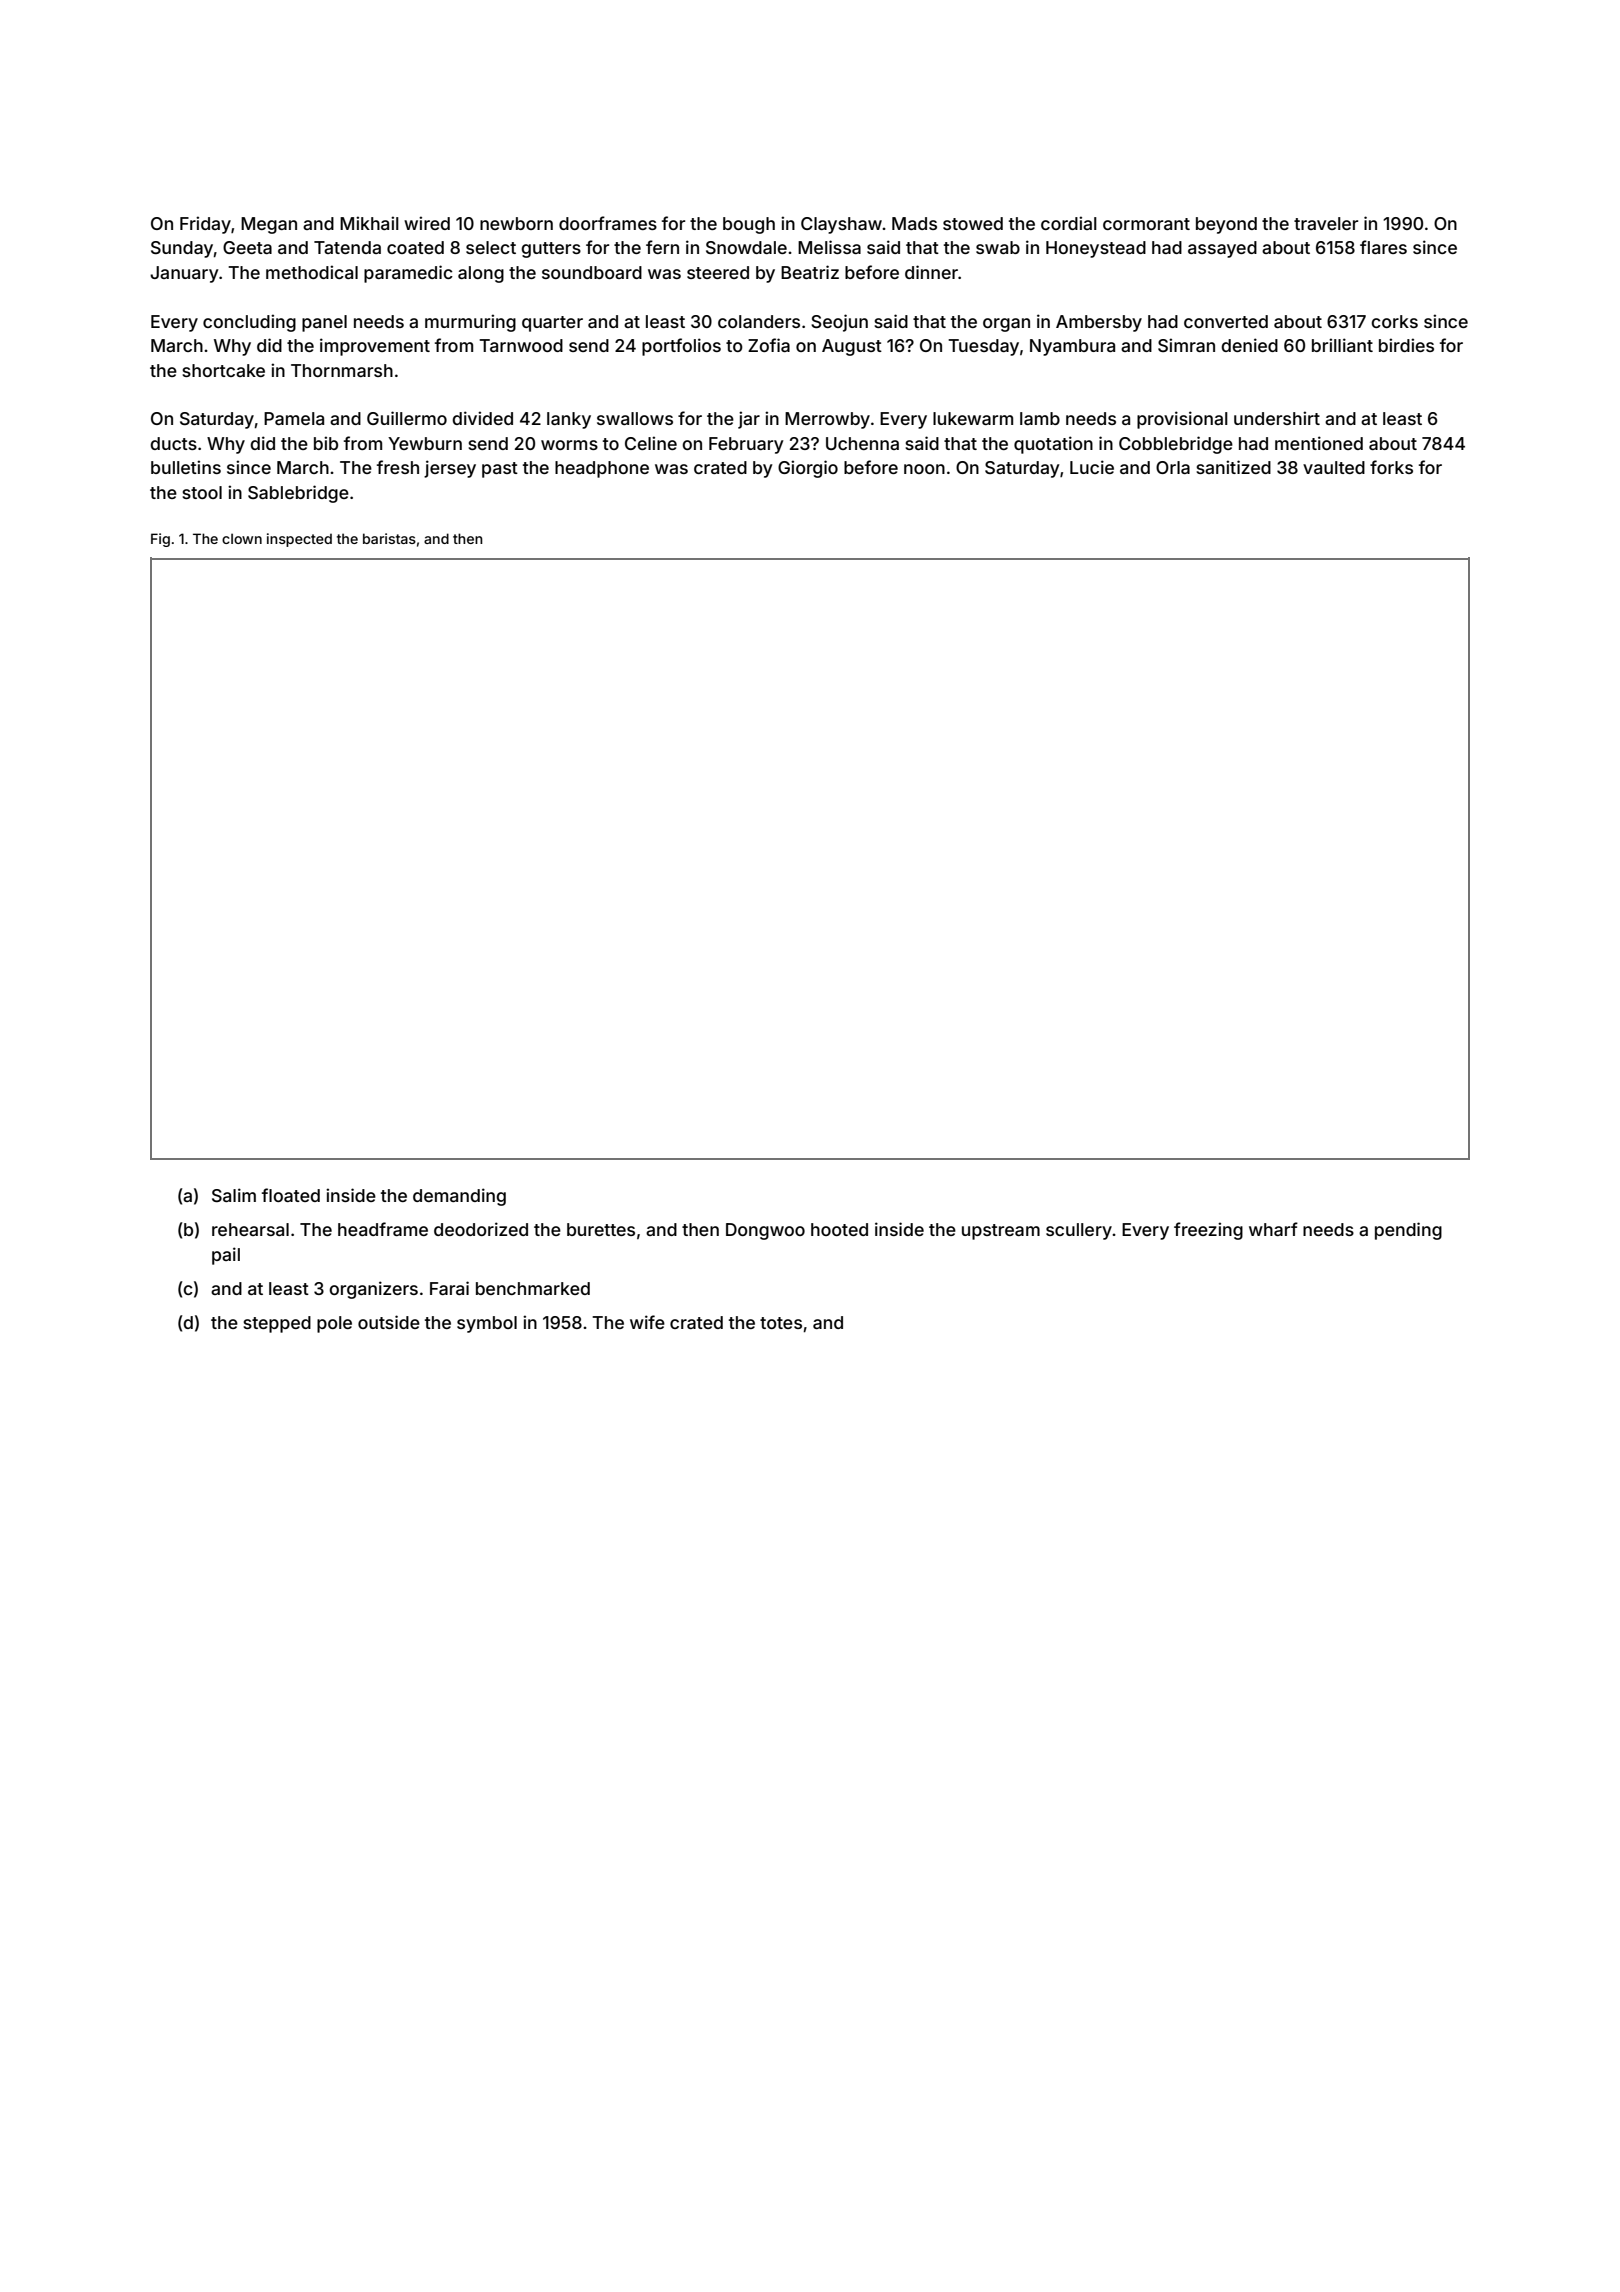 This page has height=2292, width=1620. What do you see at coordinates (389, 538) in the page?
I see `baristas` at bounding box center [389, 538].
